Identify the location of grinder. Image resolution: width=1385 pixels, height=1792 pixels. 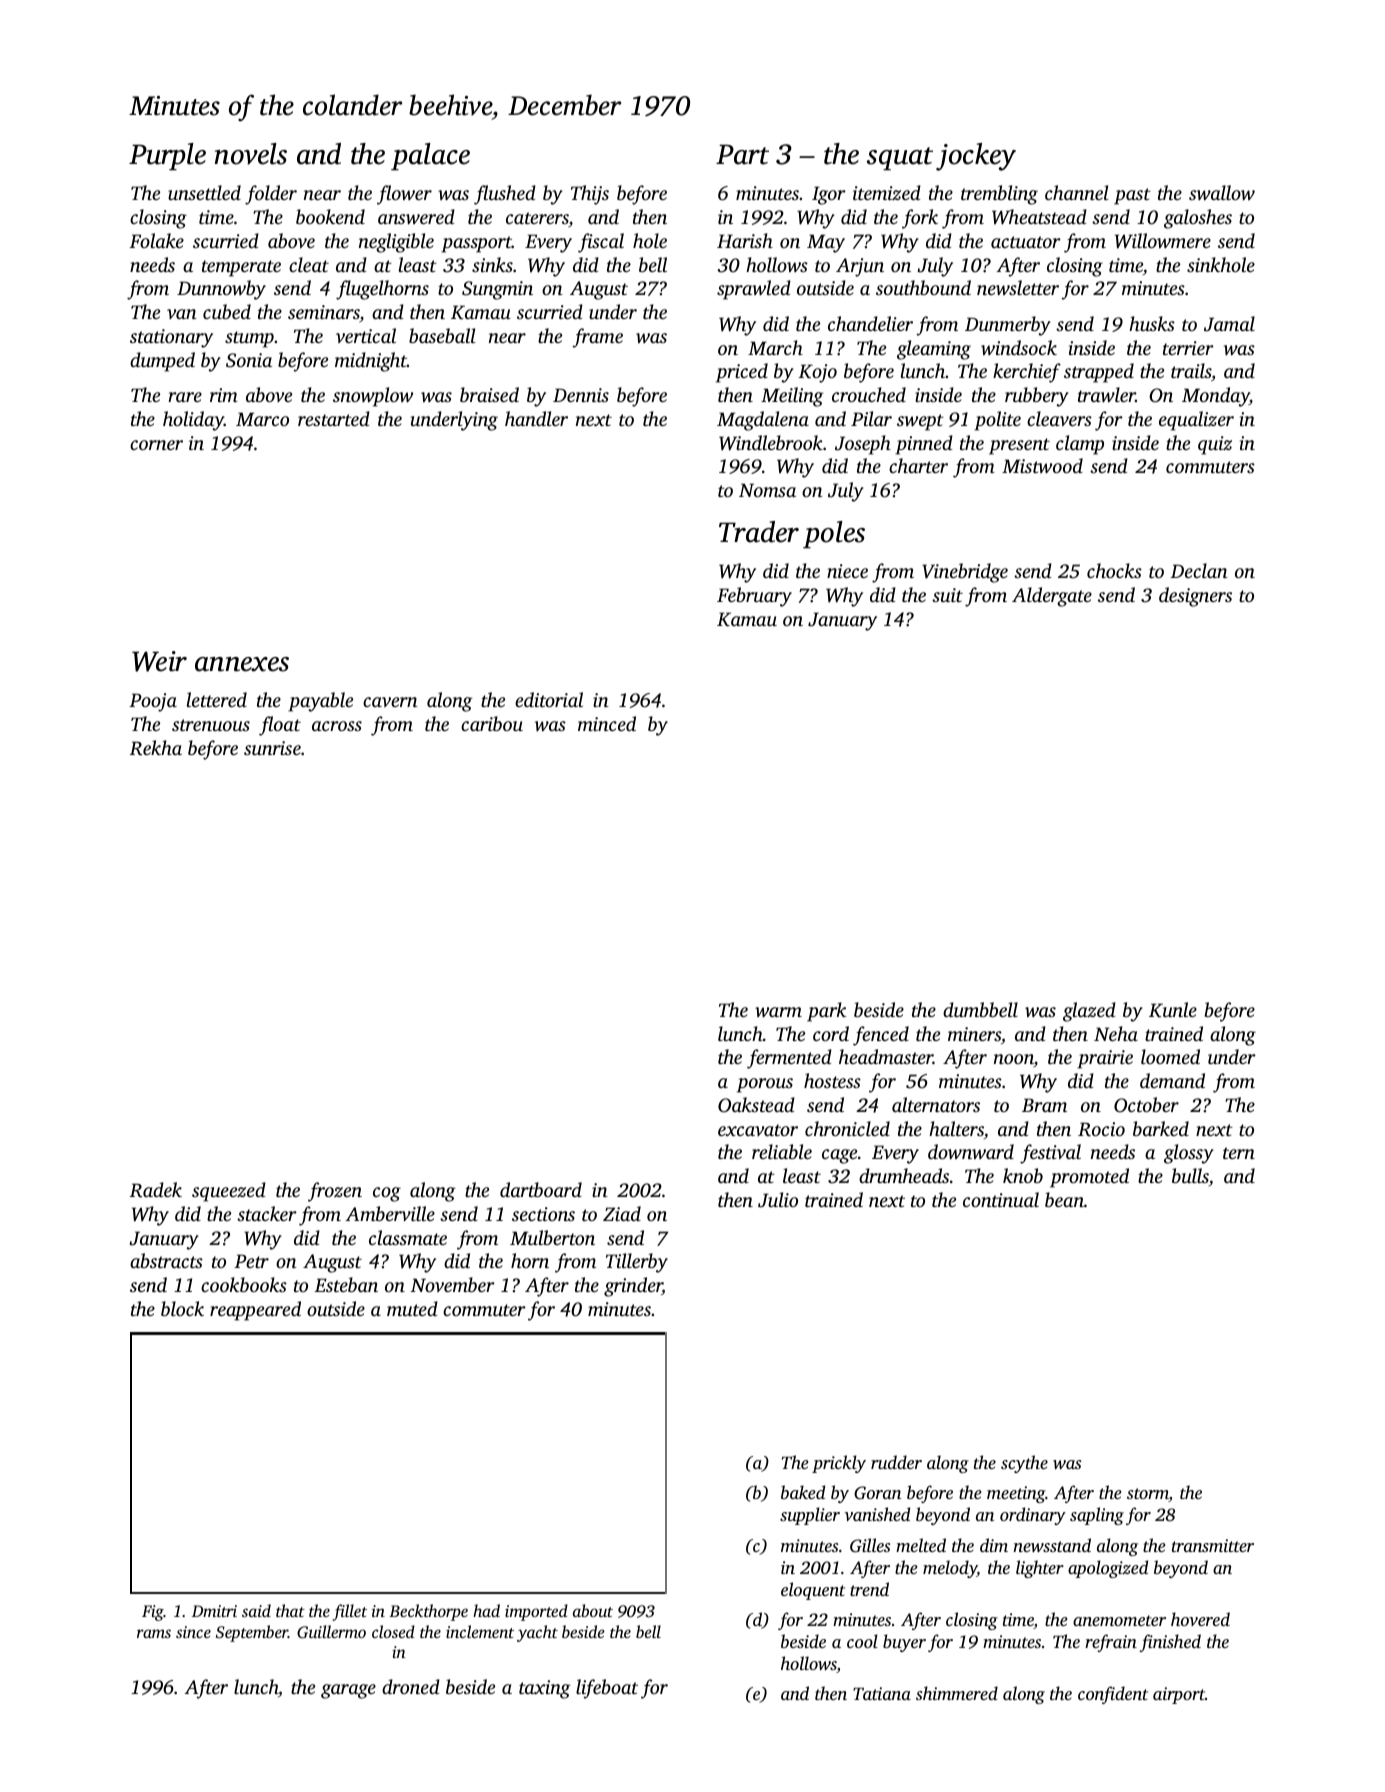
(633, 1287).
